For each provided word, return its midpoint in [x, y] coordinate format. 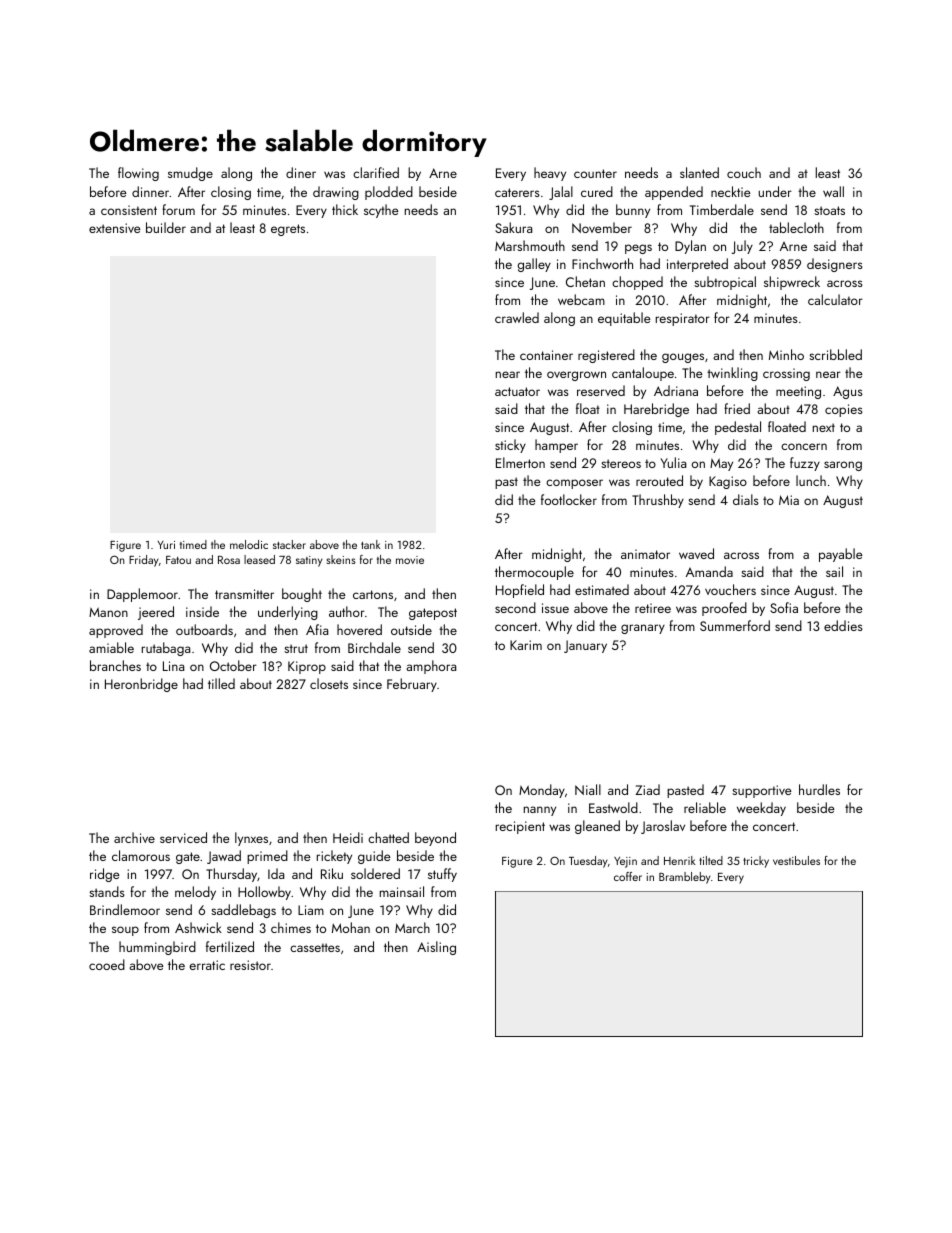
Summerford [735, 625]
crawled [517, 317]
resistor [250, 965]
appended [674, 193]
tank [371, 544]
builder [166, 227]
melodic [249, 544]
